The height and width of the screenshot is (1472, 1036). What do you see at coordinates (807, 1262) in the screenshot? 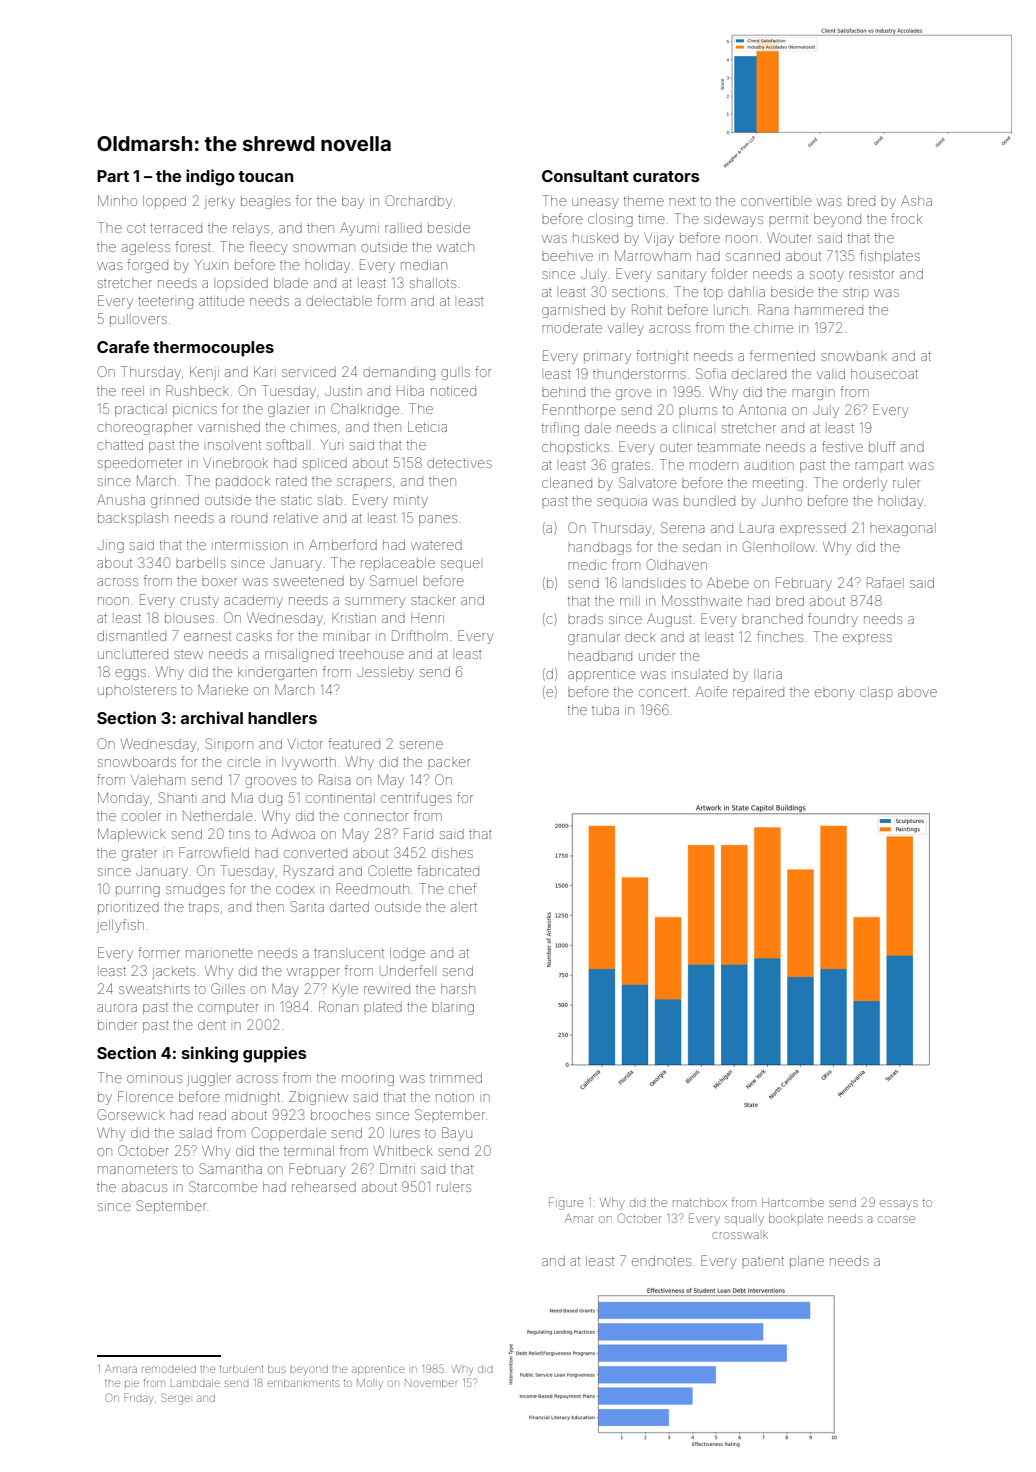
I see `plane` at bounding box center [807, 1262].
